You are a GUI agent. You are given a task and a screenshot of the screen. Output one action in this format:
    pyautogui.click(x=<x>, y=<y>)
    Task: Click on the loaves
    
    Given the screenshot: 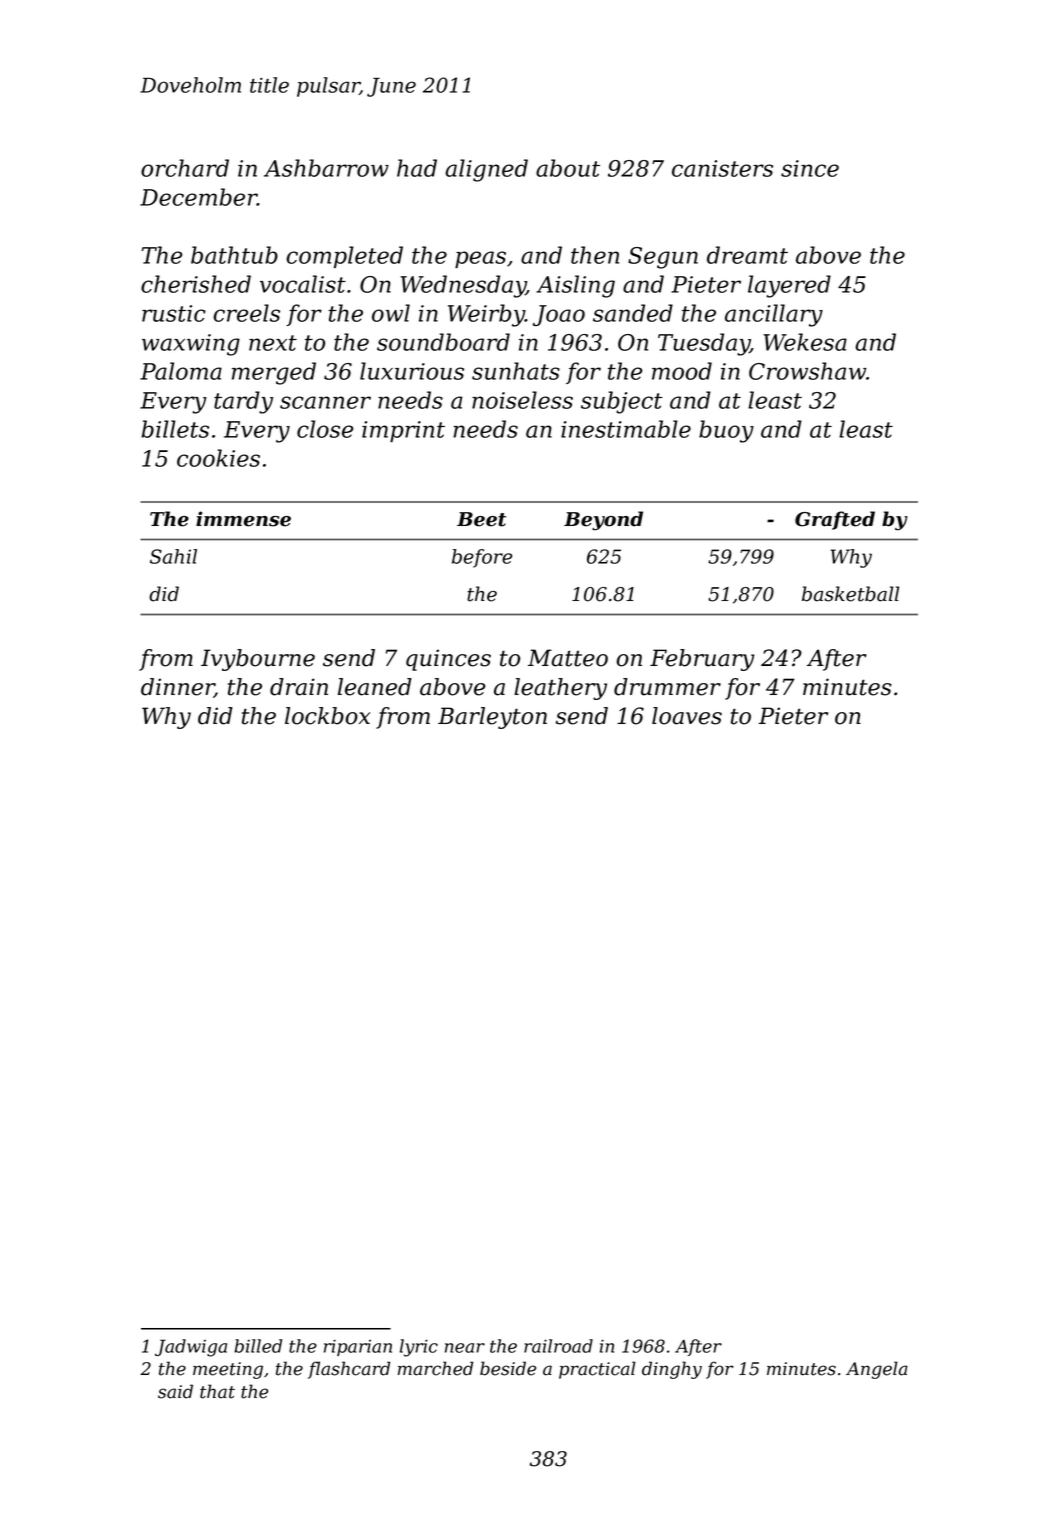 What is the action you would take?
    pyautogui.click(x=687, y=716)
